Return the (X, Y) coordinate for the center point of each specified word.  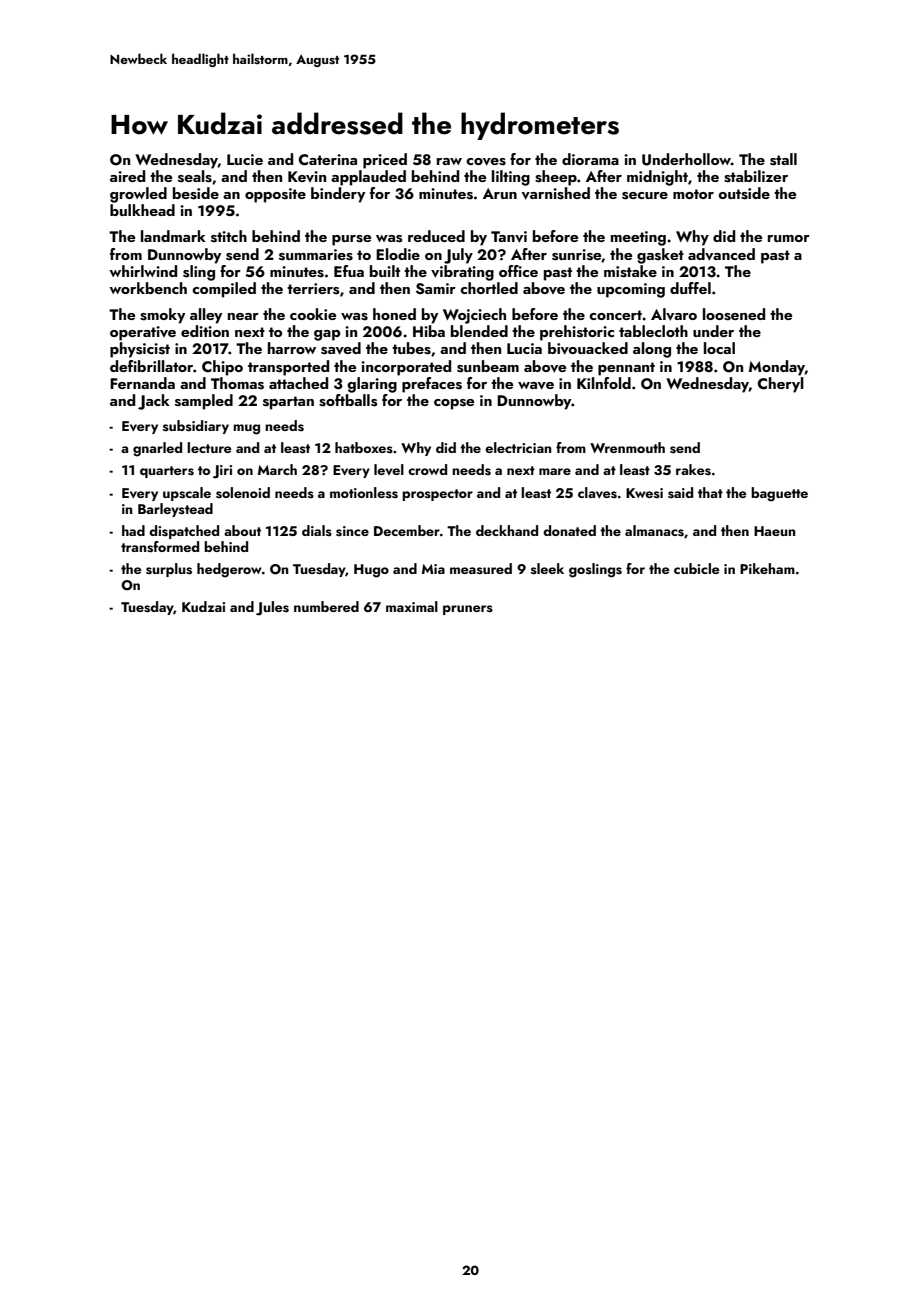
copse (454, 404)
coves (486, 162)
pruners (468, 610)
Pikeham (767, 568)
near (243, 316)
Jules (272, 608)
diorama (590, 159)
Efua (349, 271)
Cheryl (781, 385)
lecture (209, 447)
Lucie (245, 159)
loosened (734, 314)
